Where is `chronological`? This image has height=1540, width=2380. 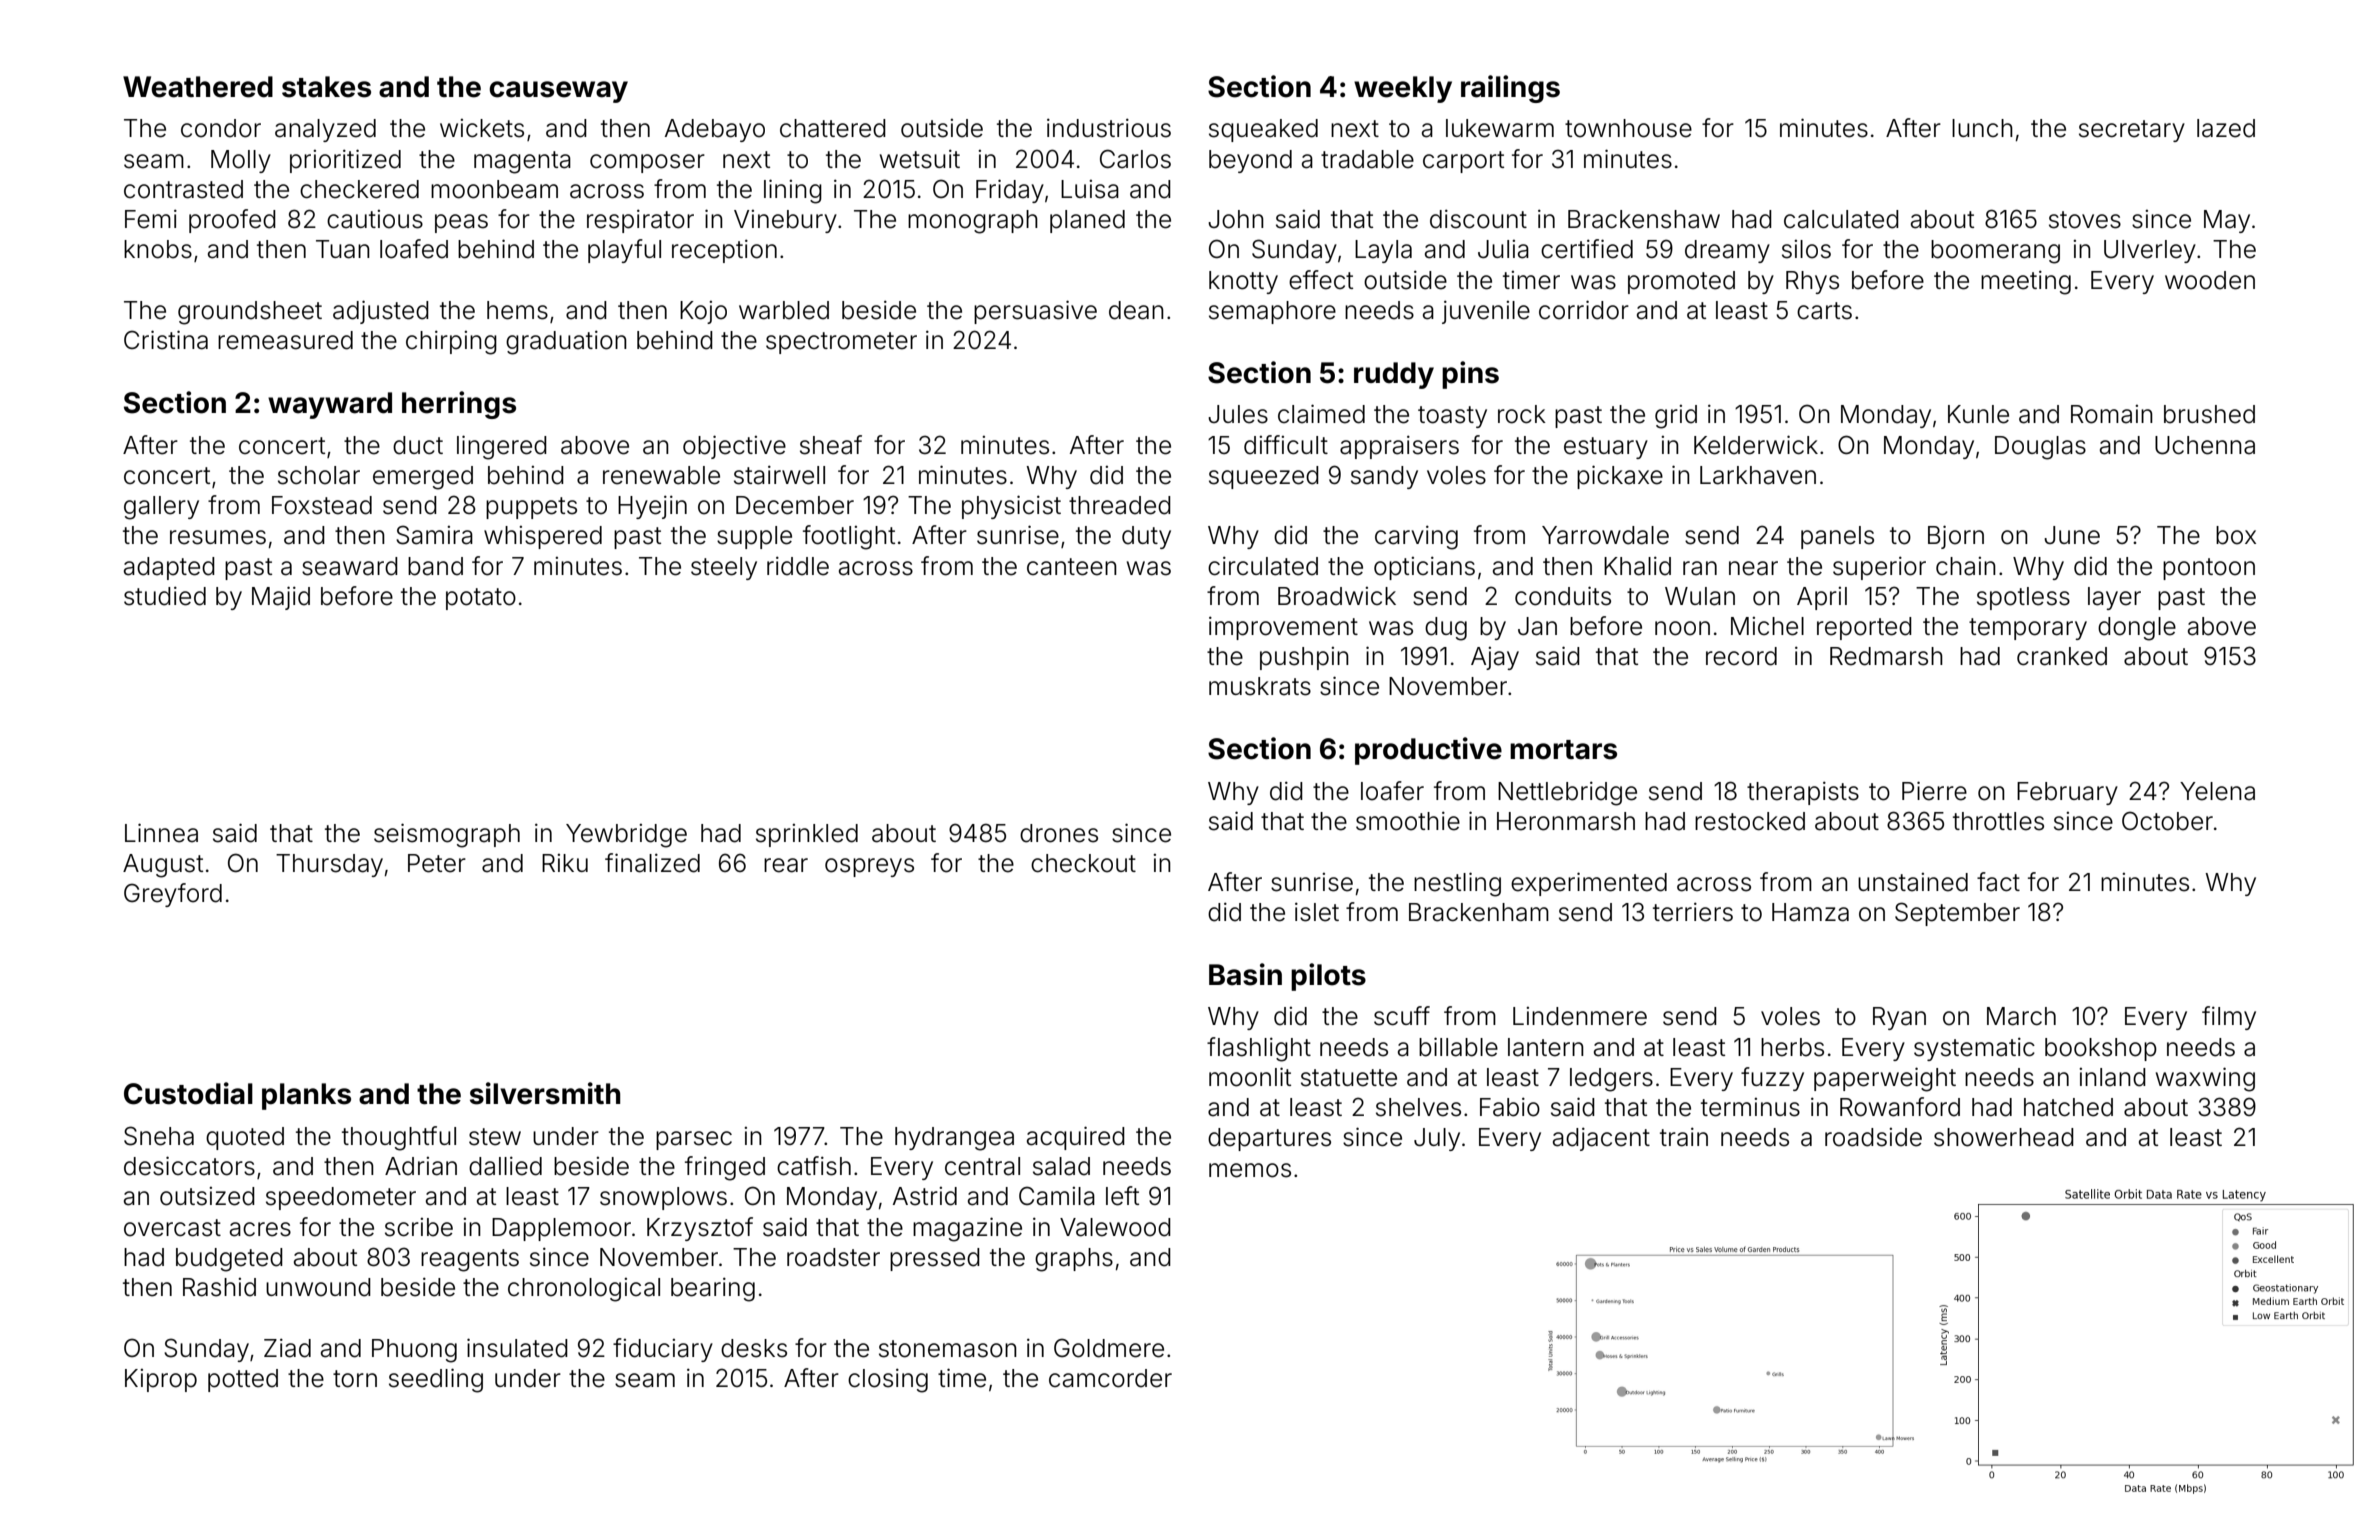
chronological is located at coordinates (584, 1290).
